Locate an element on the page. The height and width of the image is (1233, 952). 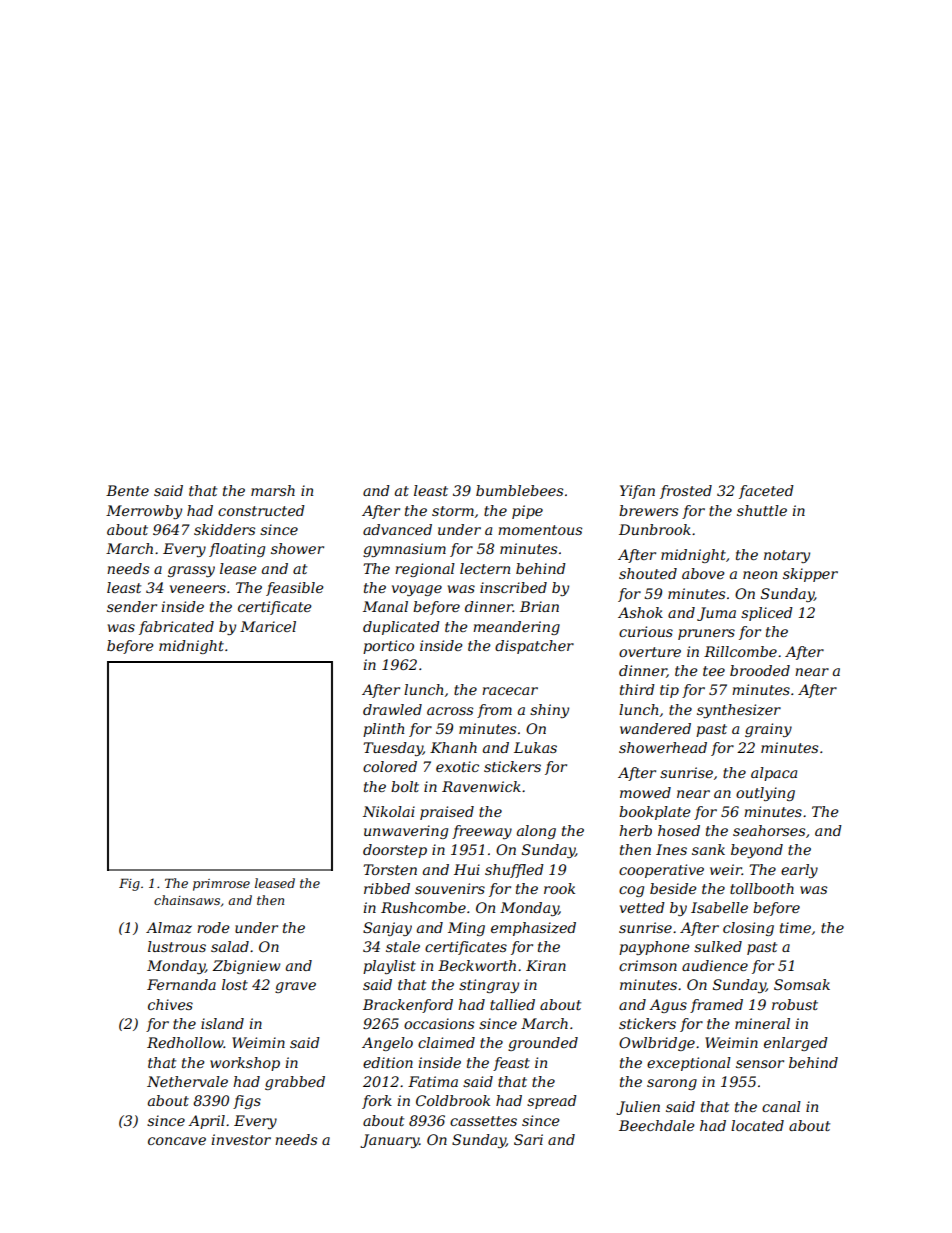
Manal is located at coordinates (385, 606).
